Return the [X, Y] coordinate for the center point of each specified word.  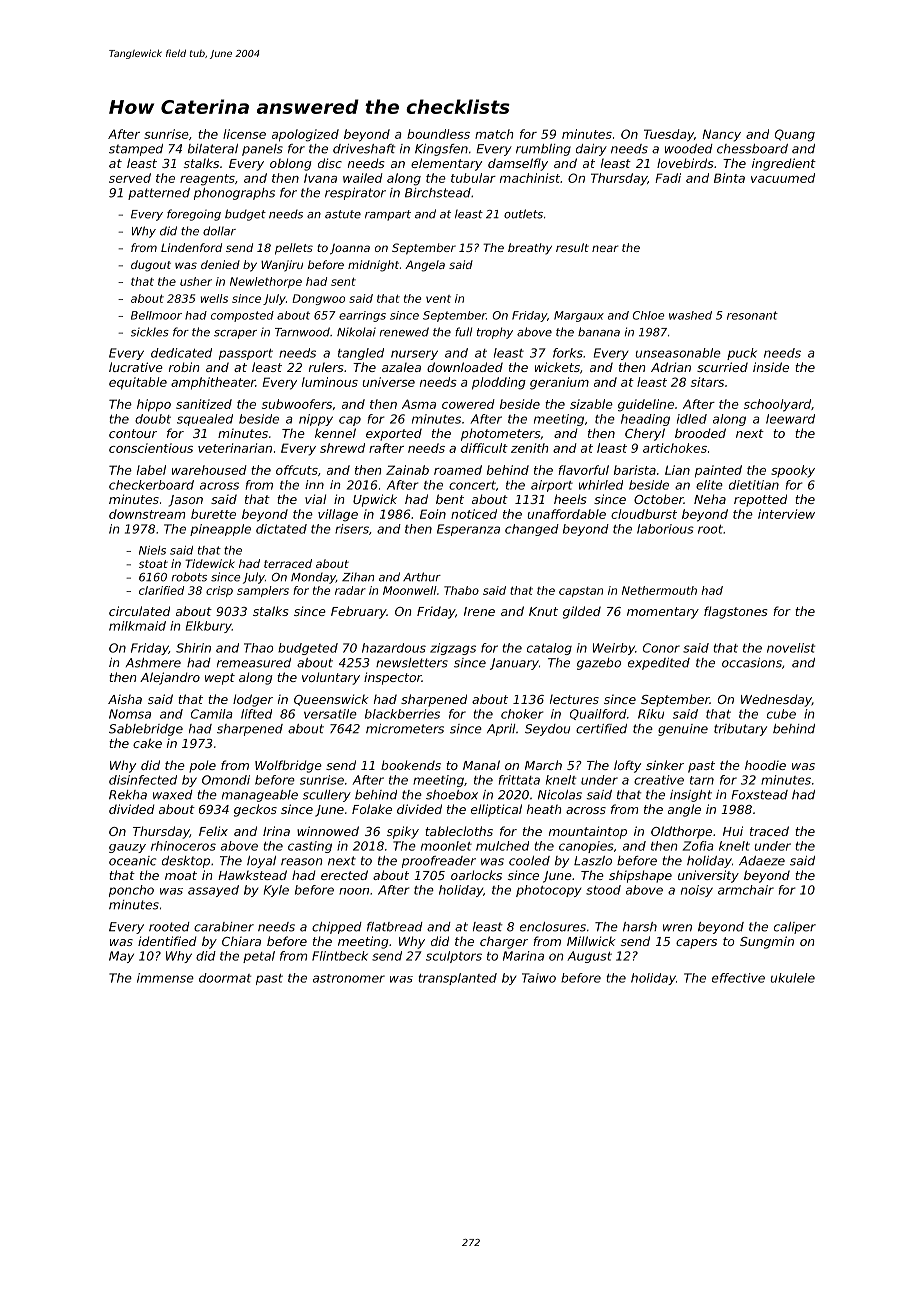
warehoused [209, 470]
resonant [752, 315]
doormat [225, 978]
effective [738, 978]
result [572, 247]
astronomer [349, 978]
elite [709, 485]
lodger [253, 700]
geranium [559, 383]
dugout [151, 266]
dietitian [754, 485]
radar [350, 590]
